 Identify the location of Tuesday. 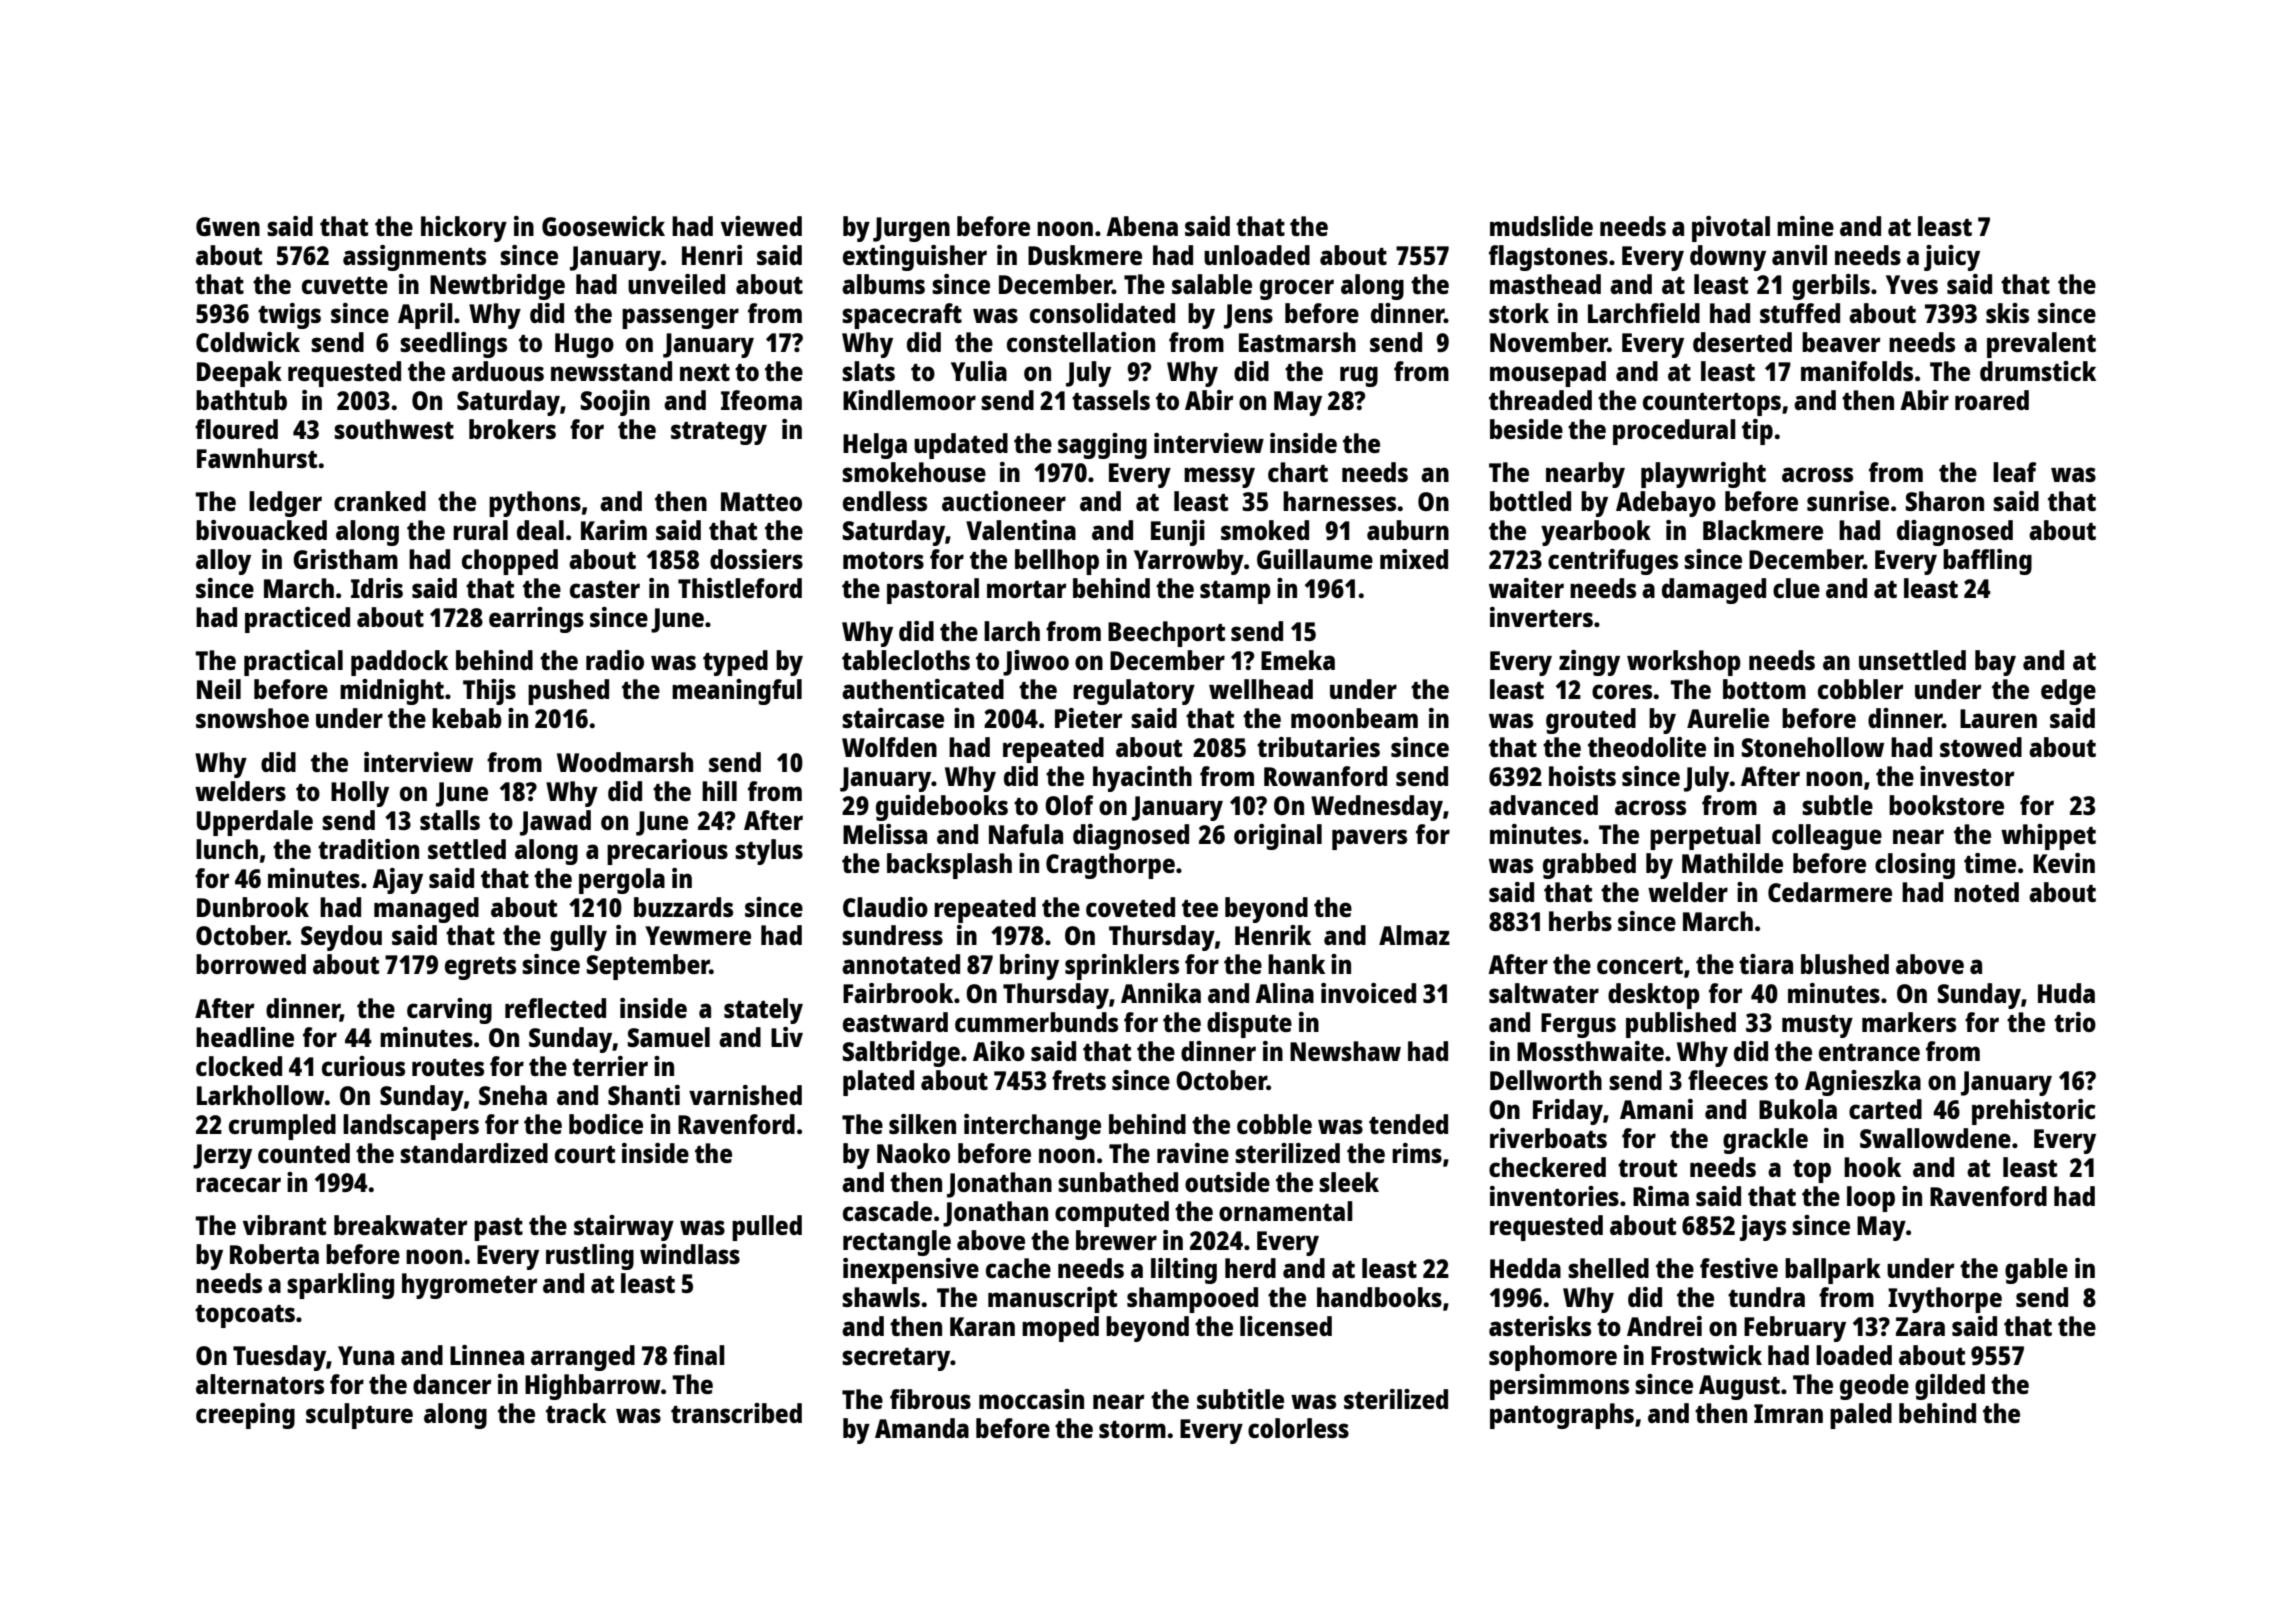
(279, 1358).
